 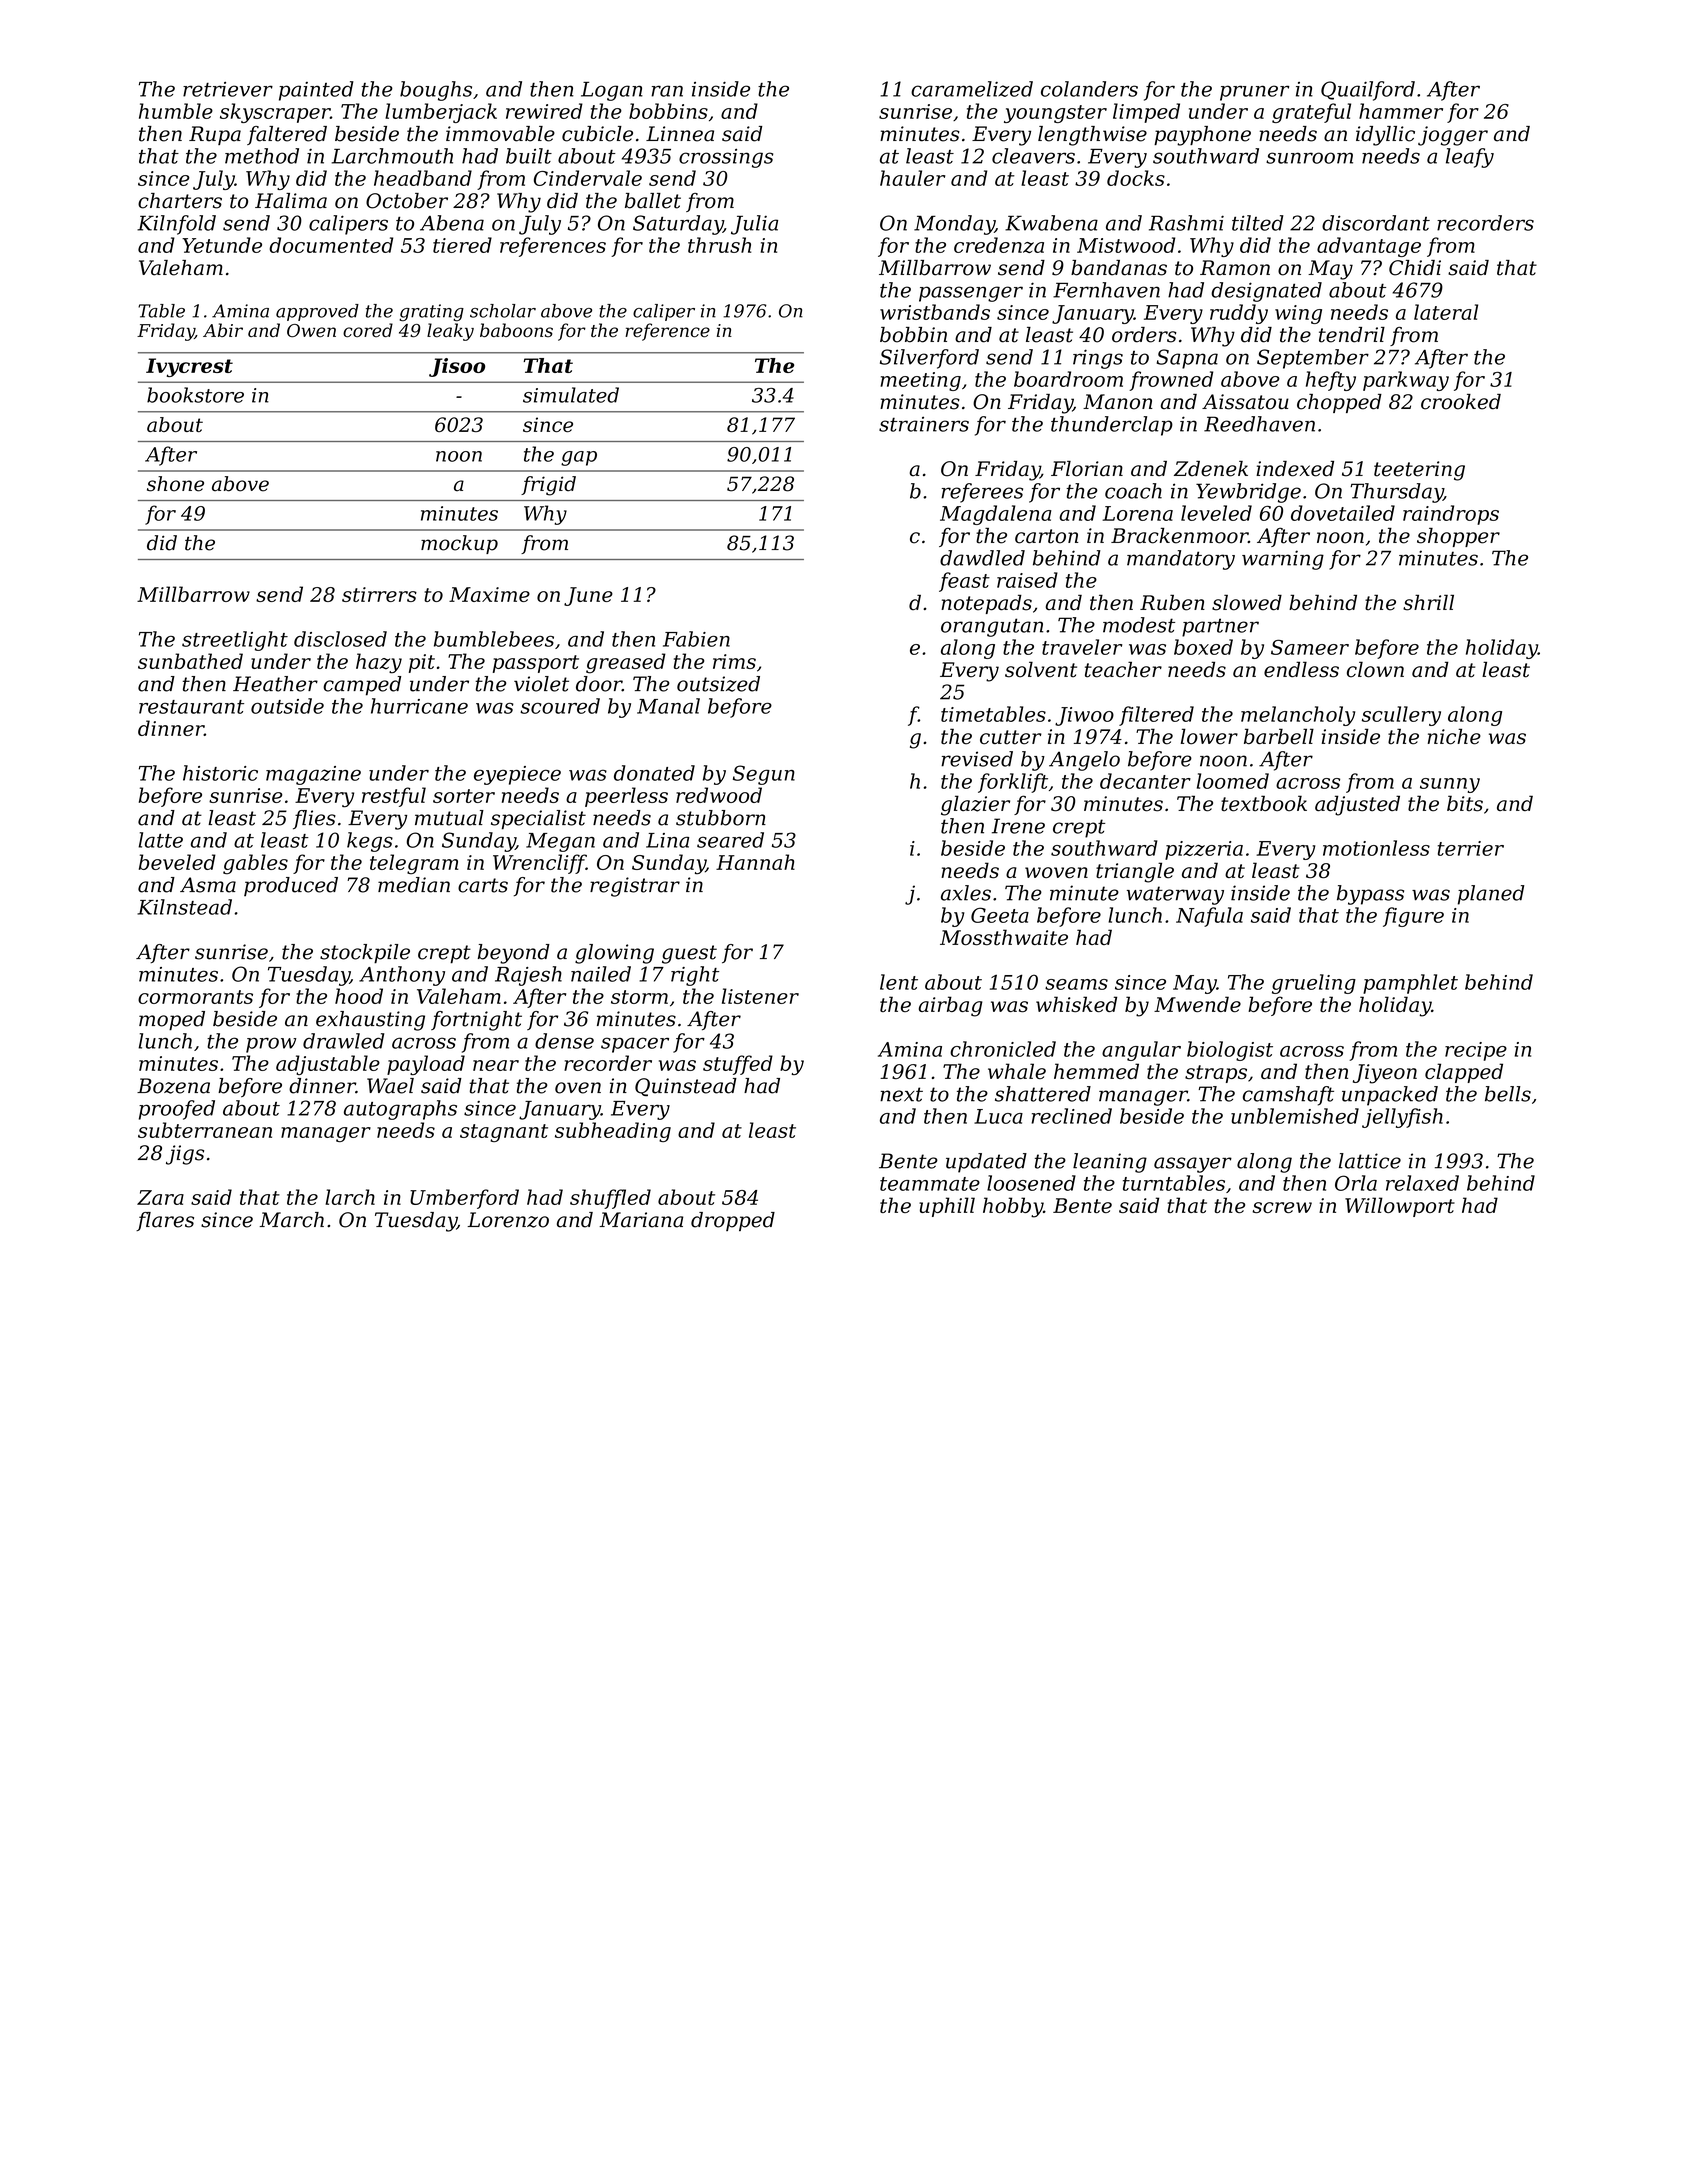 What do you see at coordinates (626, 663) in the image?
I see `greased` at bounding box center [626, 663].
